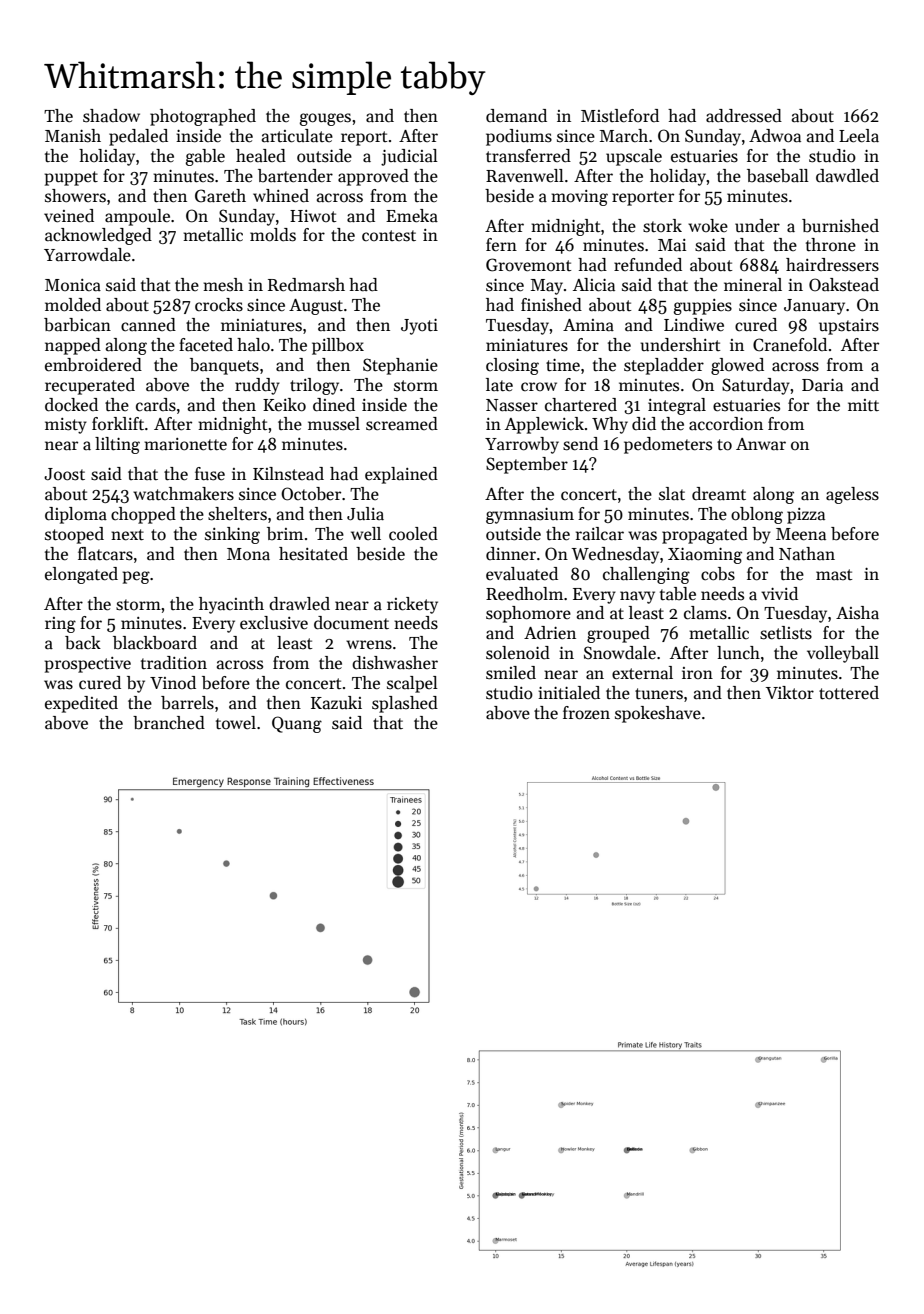  I want to click on Redmarsh, so click(306, 285).
